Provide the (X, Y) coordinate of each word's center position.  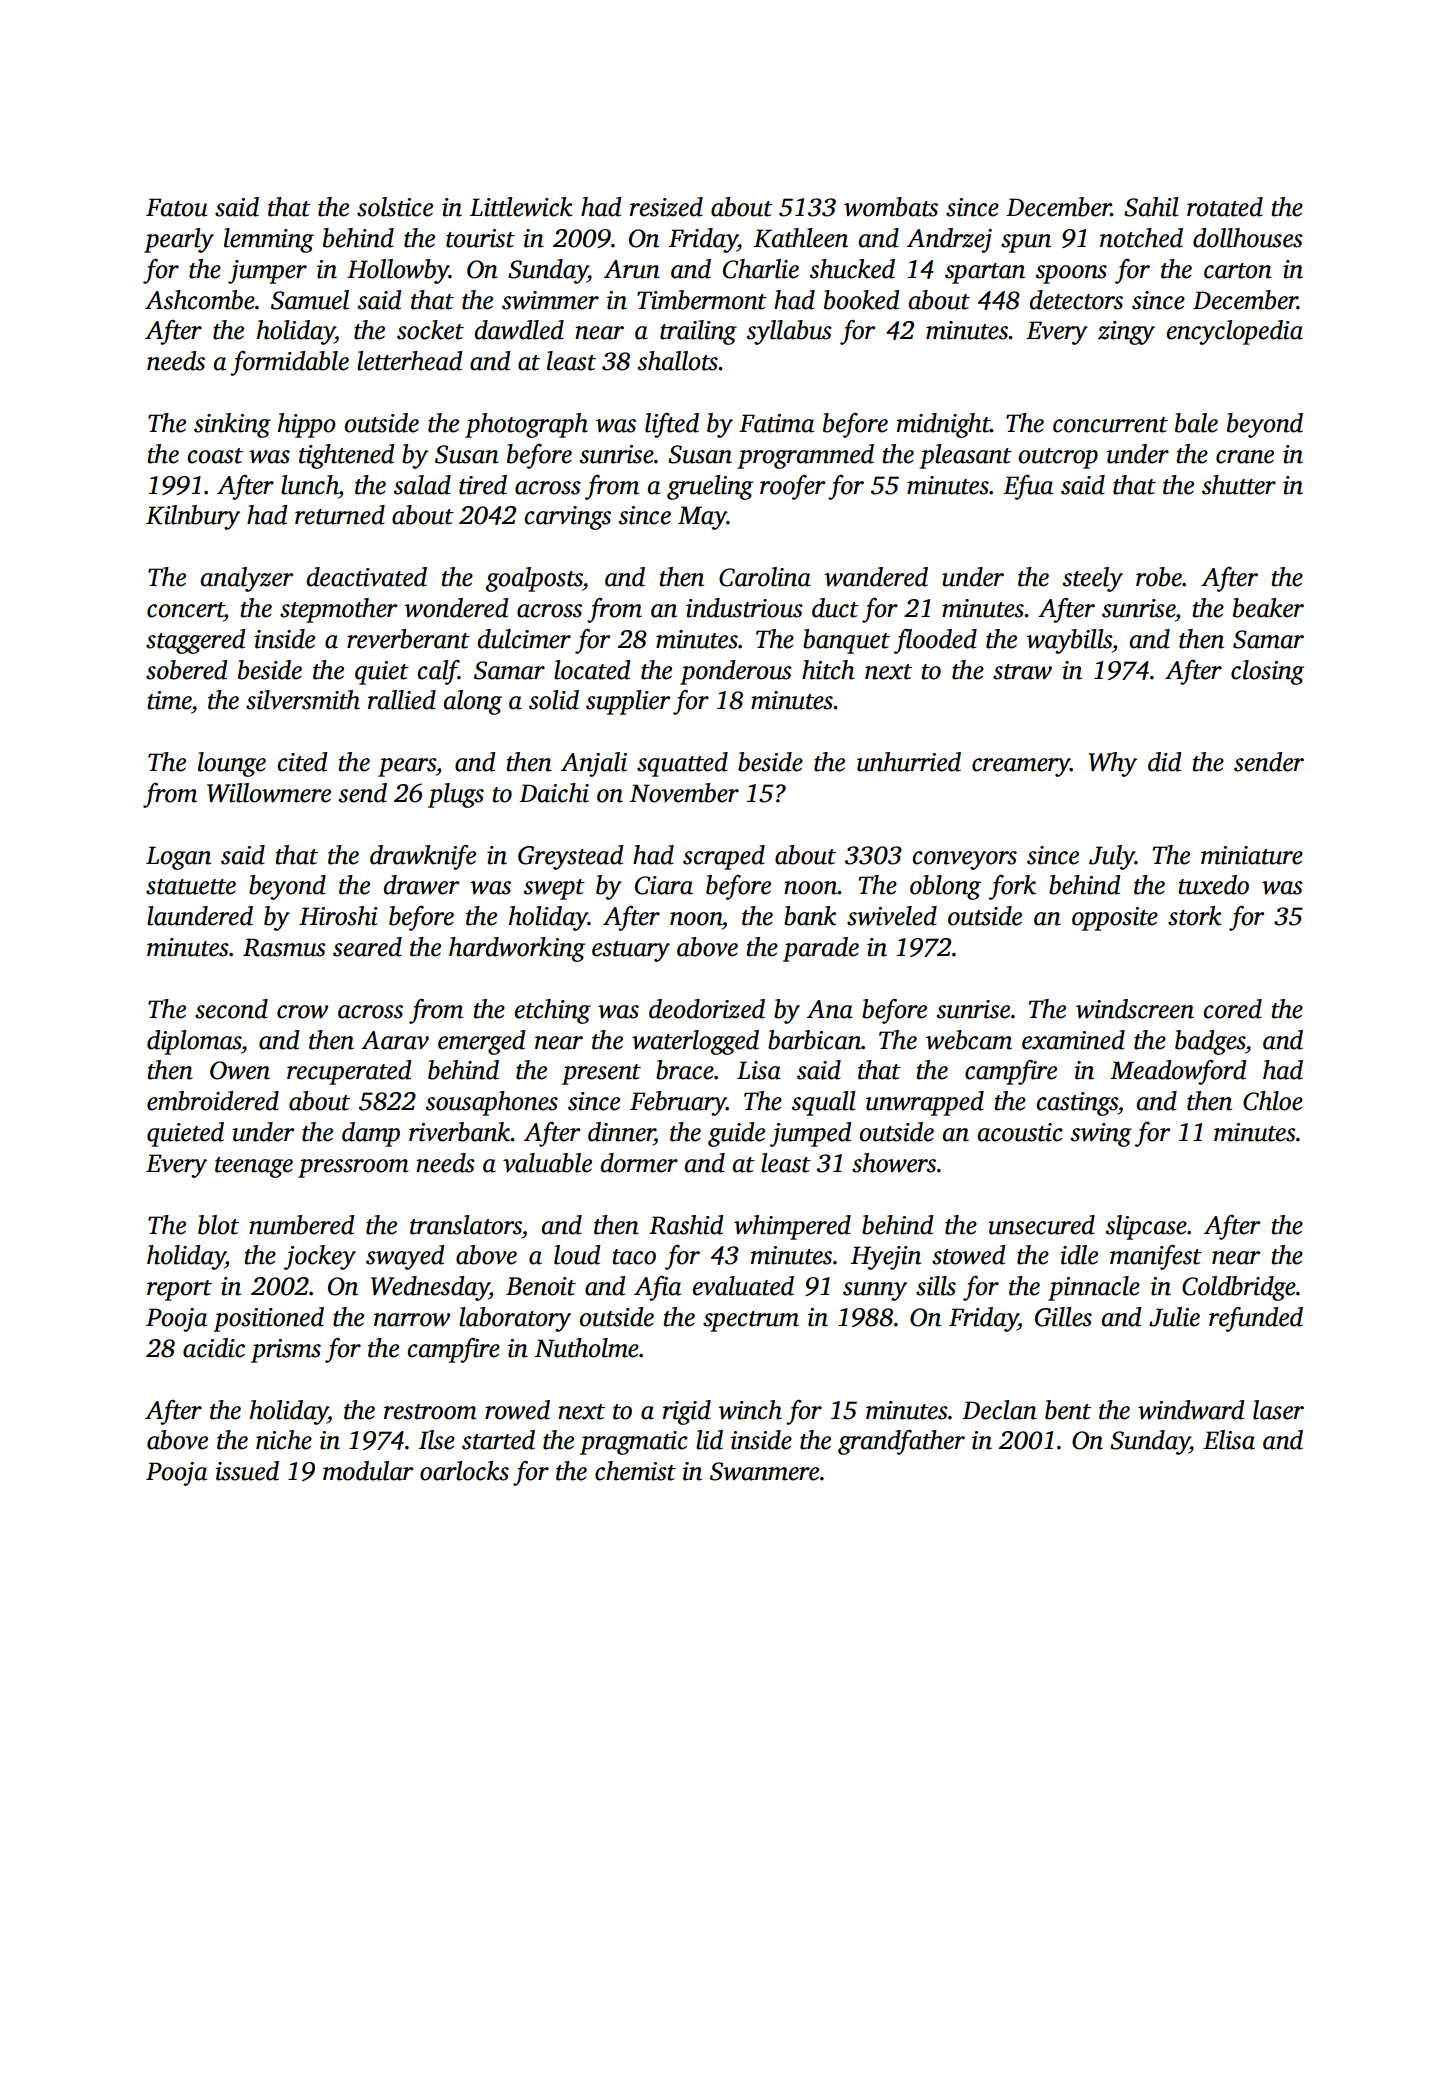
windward (1191, 1410)
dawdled (519, 330)
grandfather (901, 1442)
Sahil (1151, 207)
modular (368, 1471)
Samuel (310, 300)
